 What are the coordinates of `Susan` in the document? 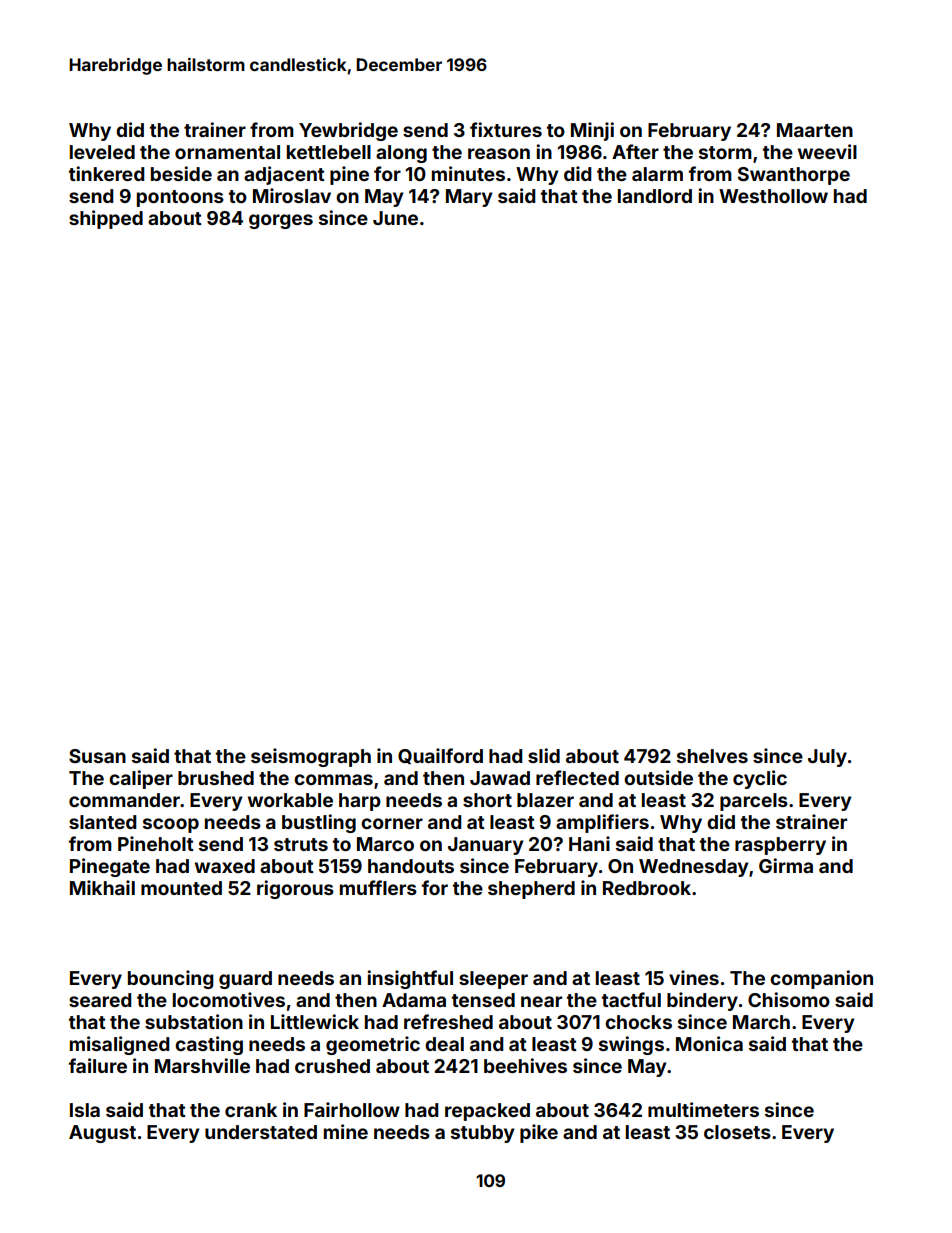 It's located at (97, 756).
